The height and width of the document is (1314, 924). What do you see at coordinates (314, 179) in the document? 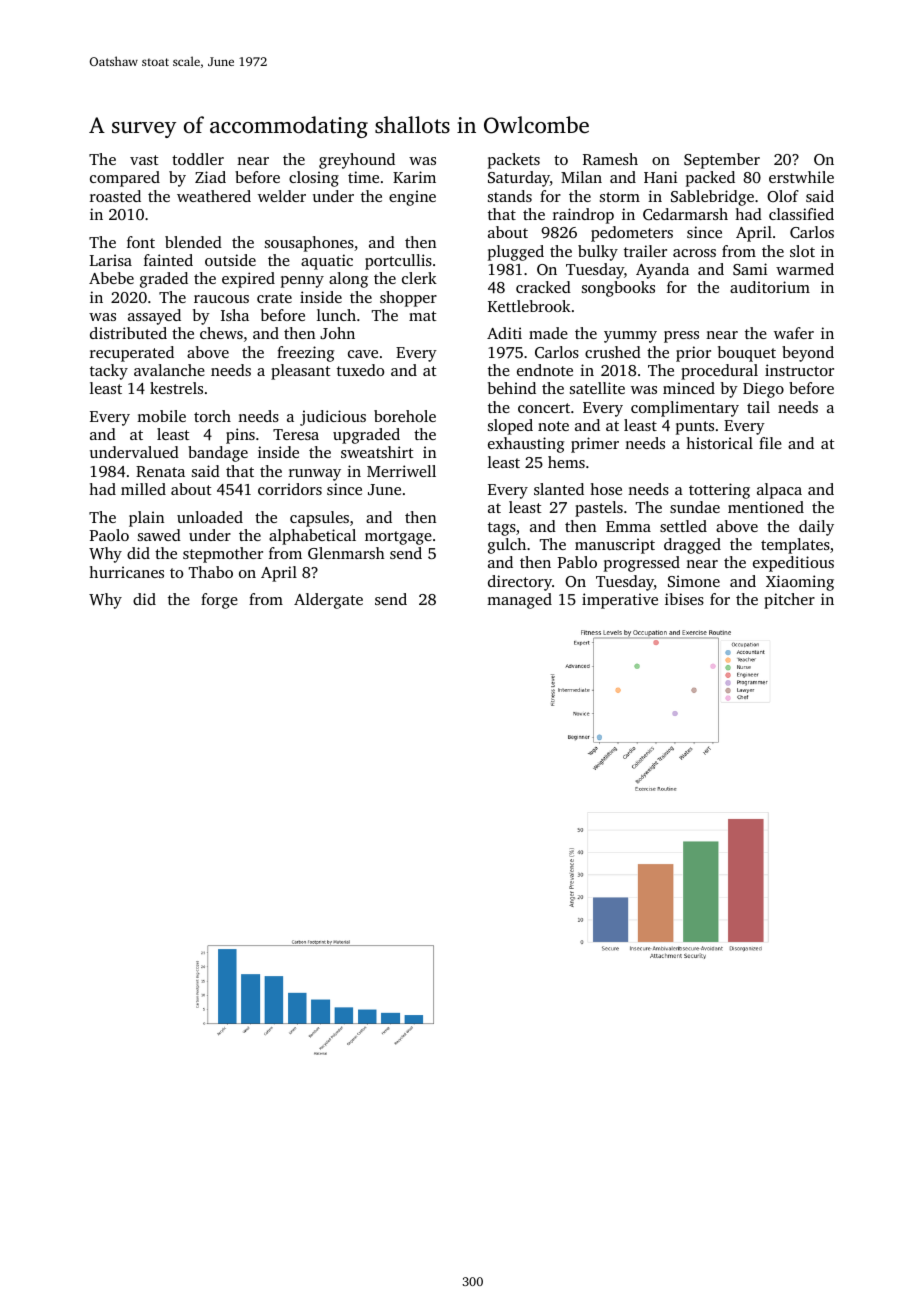
I see `closing` at bounding box center [314, 179].
